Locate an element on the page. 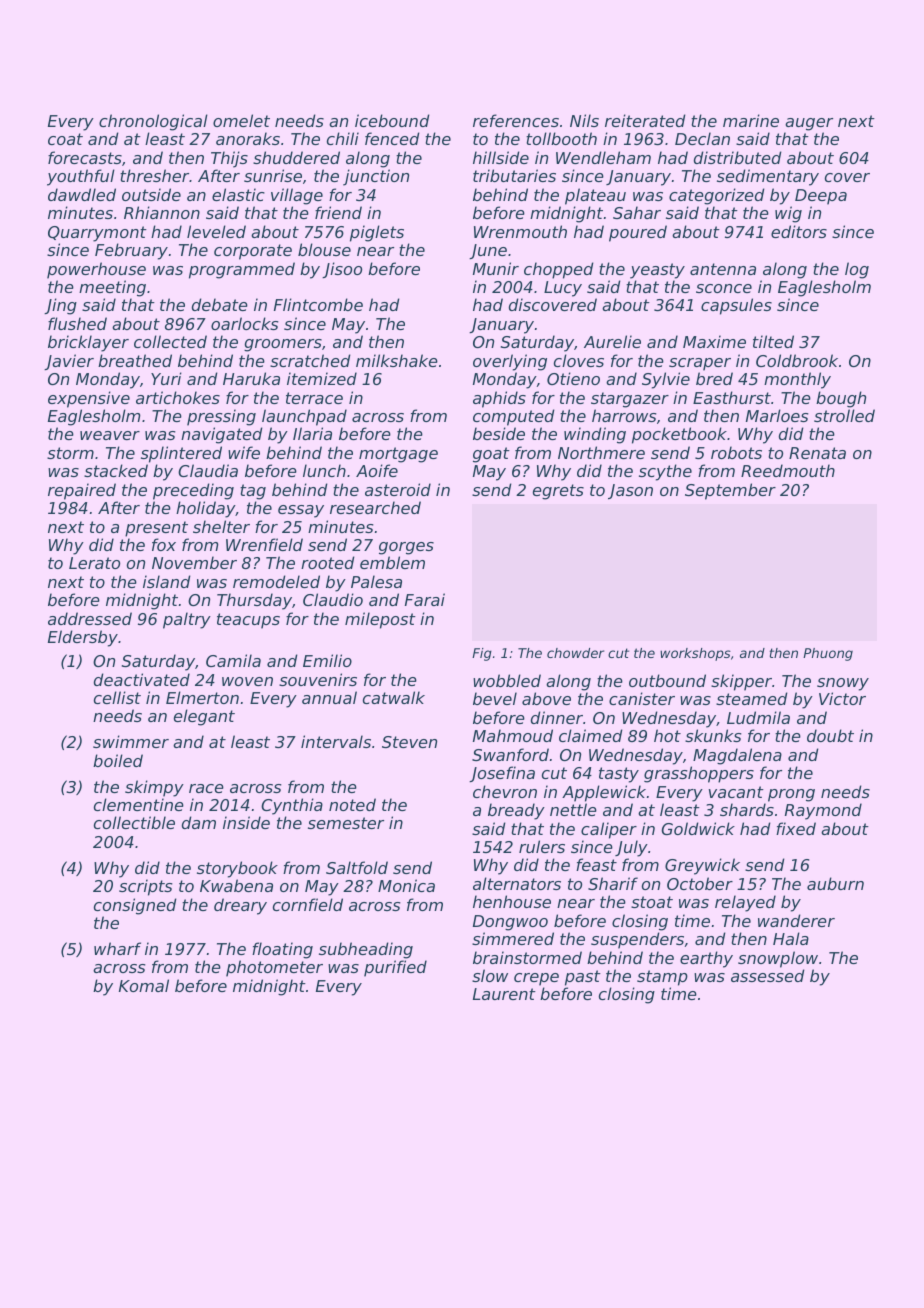  robots is located at coordinates (736, 452).
